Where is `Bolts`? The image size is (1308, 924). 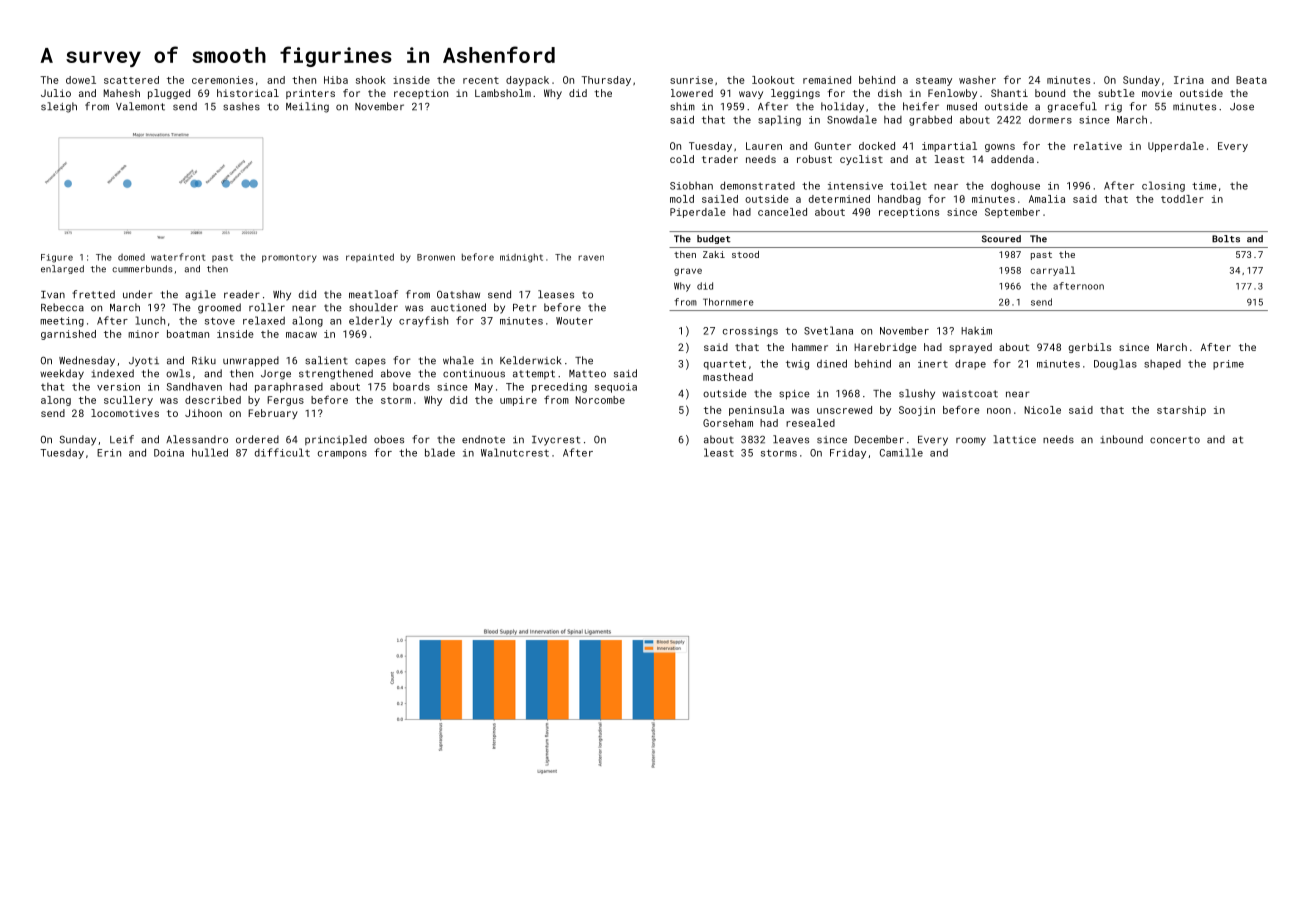 Bolts is located at coordinates (1226, 239).
